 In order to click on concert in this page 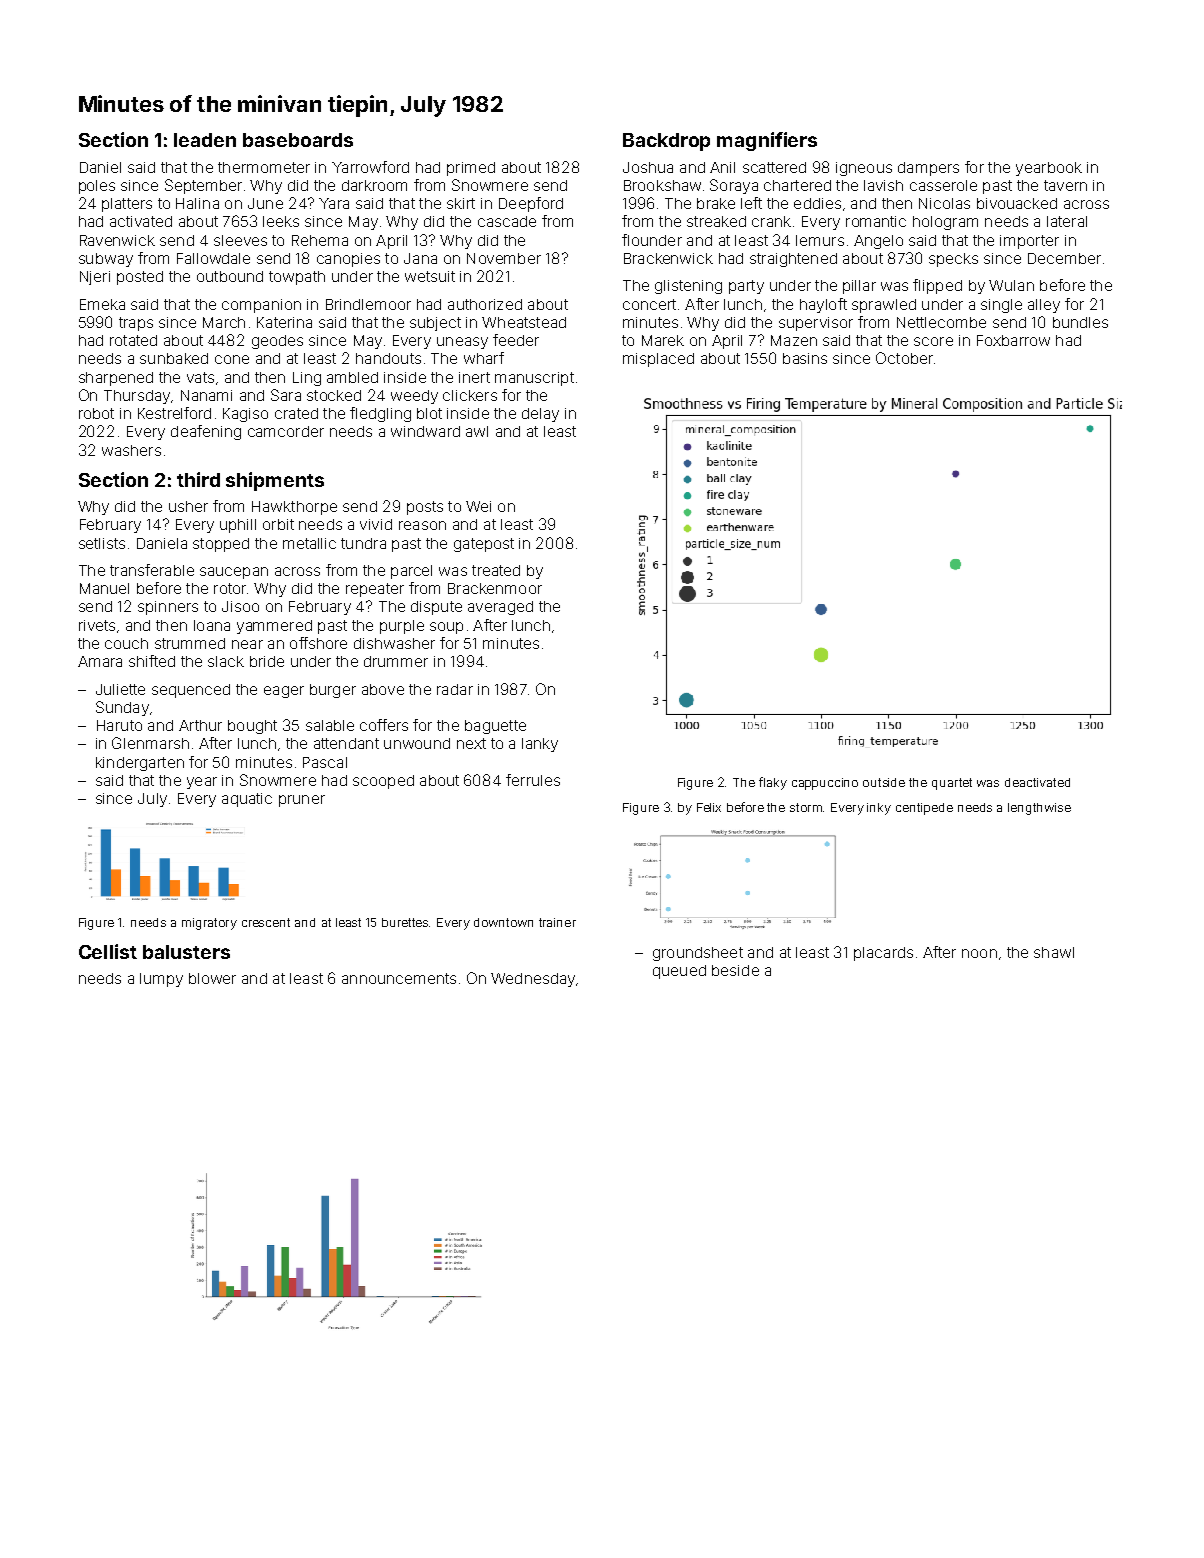, I will do `click(649, 304)`.
